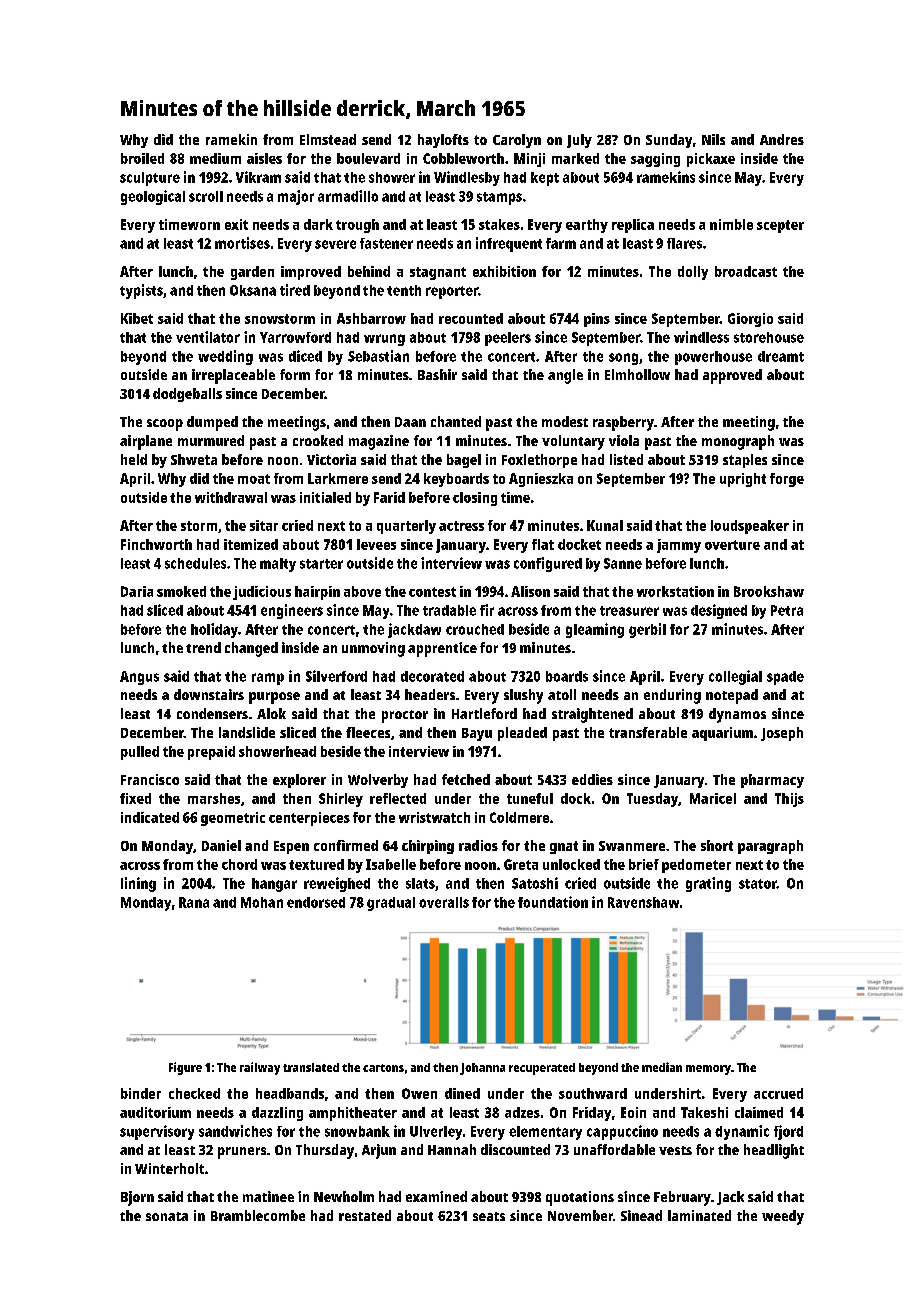 The width and height of the image is (924, 1308). What do you see at coordinates (212, 423) in the image?
I see `dumped` at bounding box center [212, 423].
